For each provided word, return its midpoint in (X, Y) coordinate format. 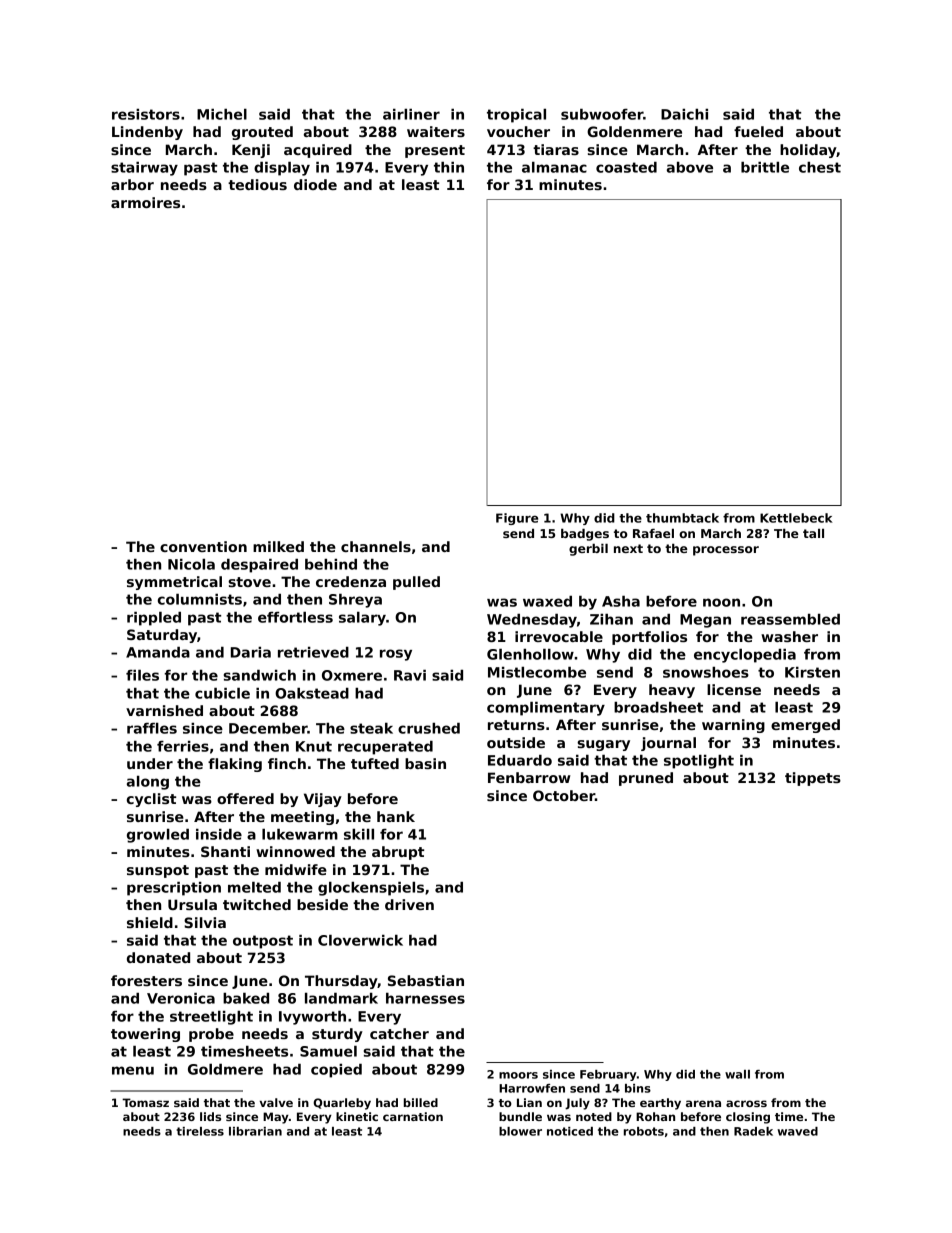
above (690, 167)
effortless (295, 617)
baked (246, 998)
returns (516, 725)
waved (797, 1131)
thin (449, 167)
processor (726, 551)
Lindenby (147, 133)
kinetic (357, 1116)
